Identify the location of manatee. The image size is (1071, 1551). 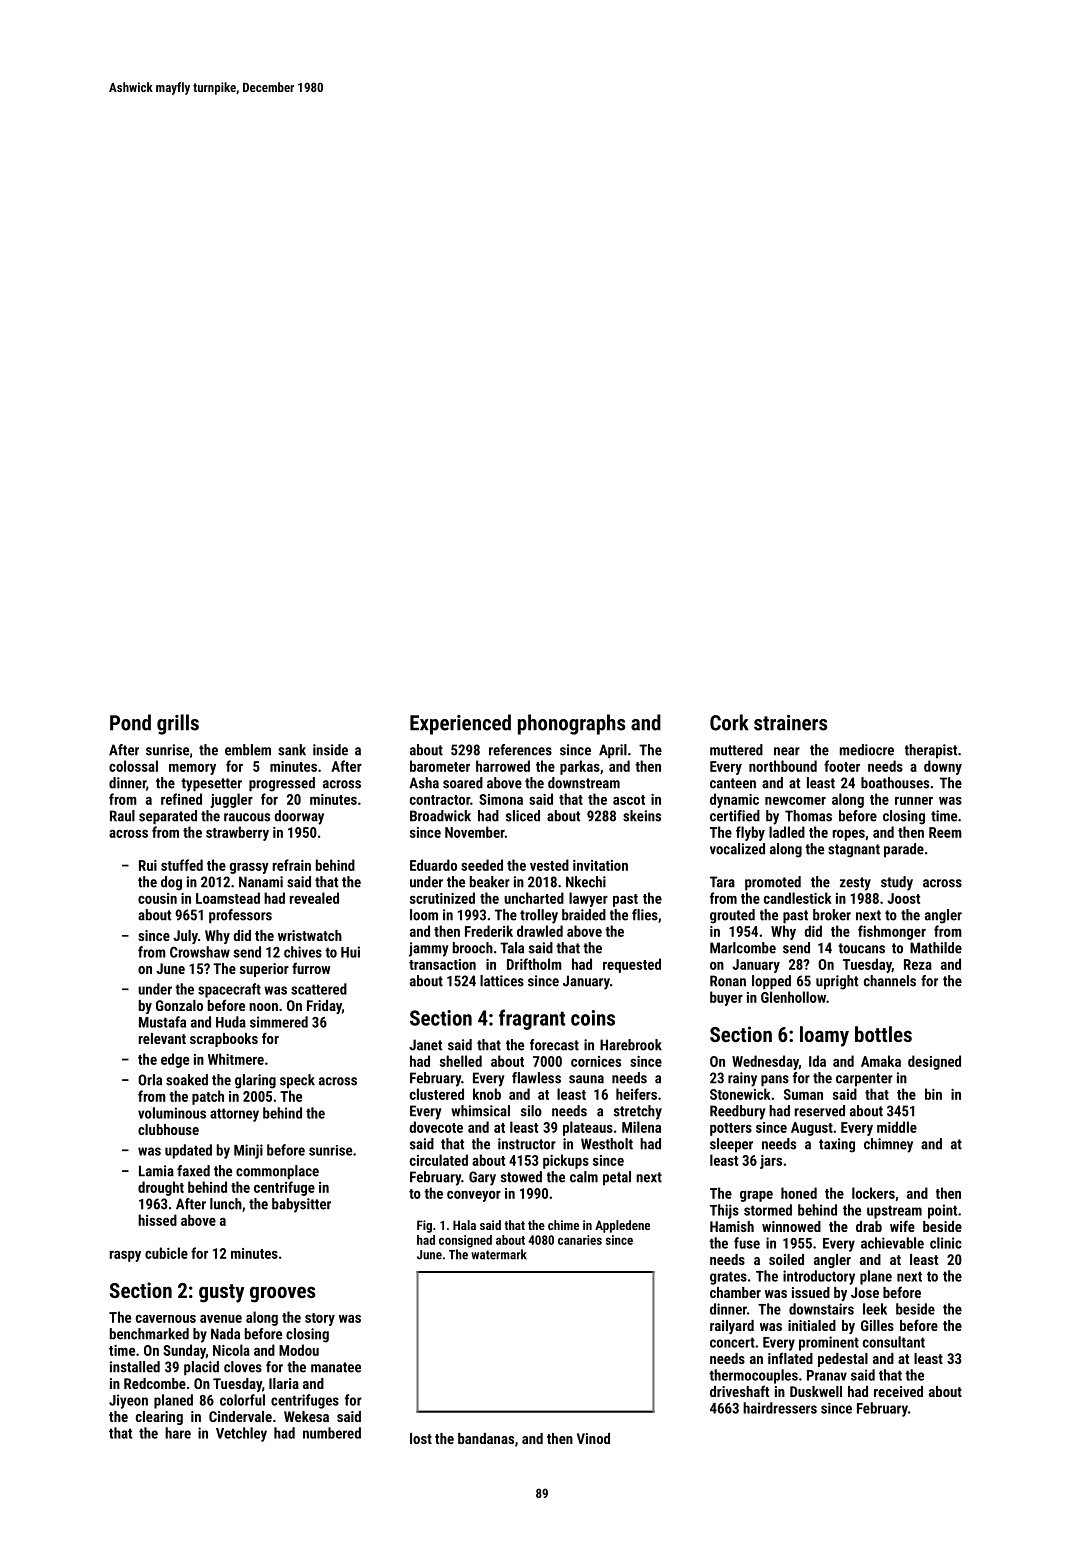
(336, 1367).
